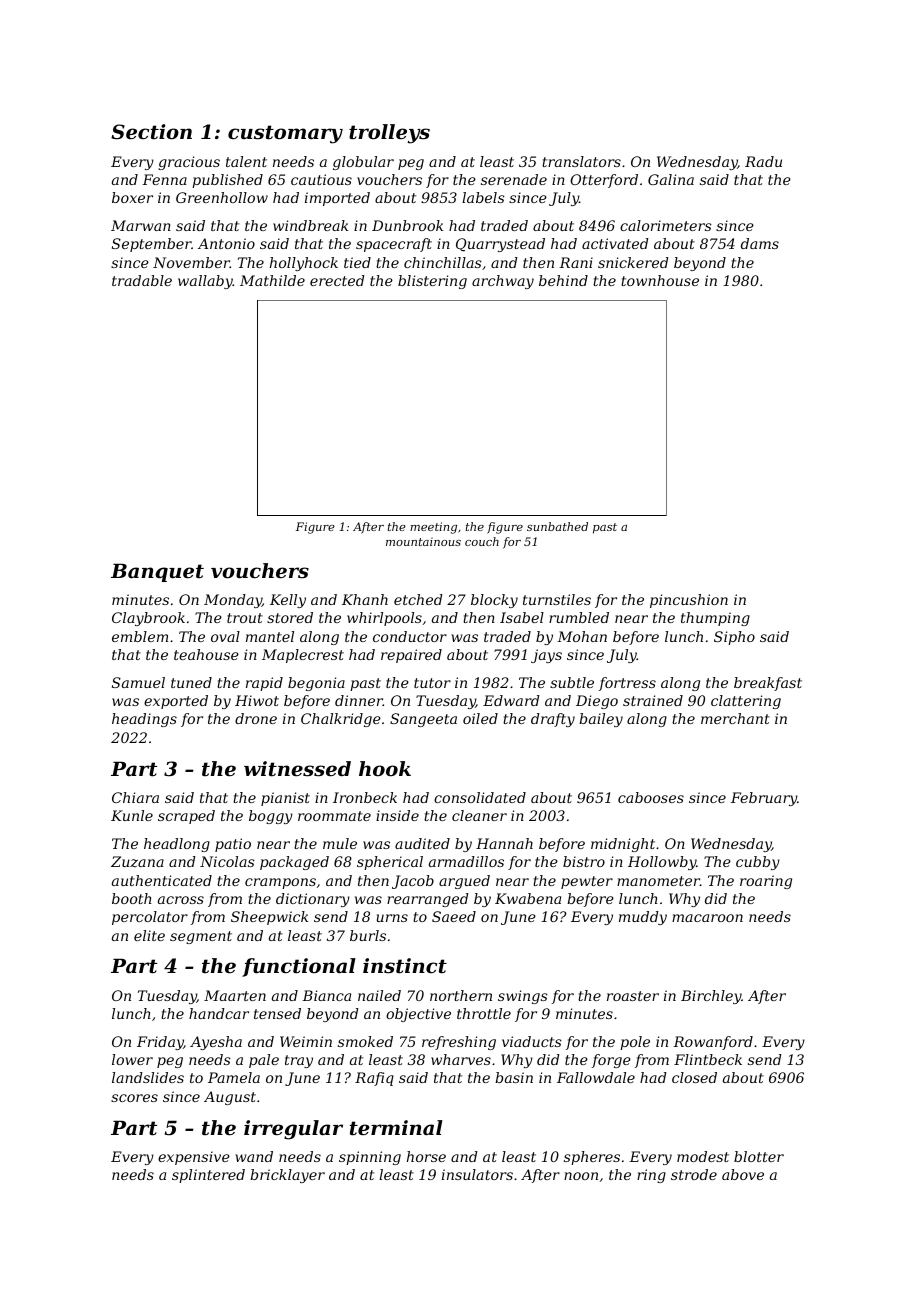 This page has width=924, height=1308. I want to click on townhouse, so click(660, 280).
